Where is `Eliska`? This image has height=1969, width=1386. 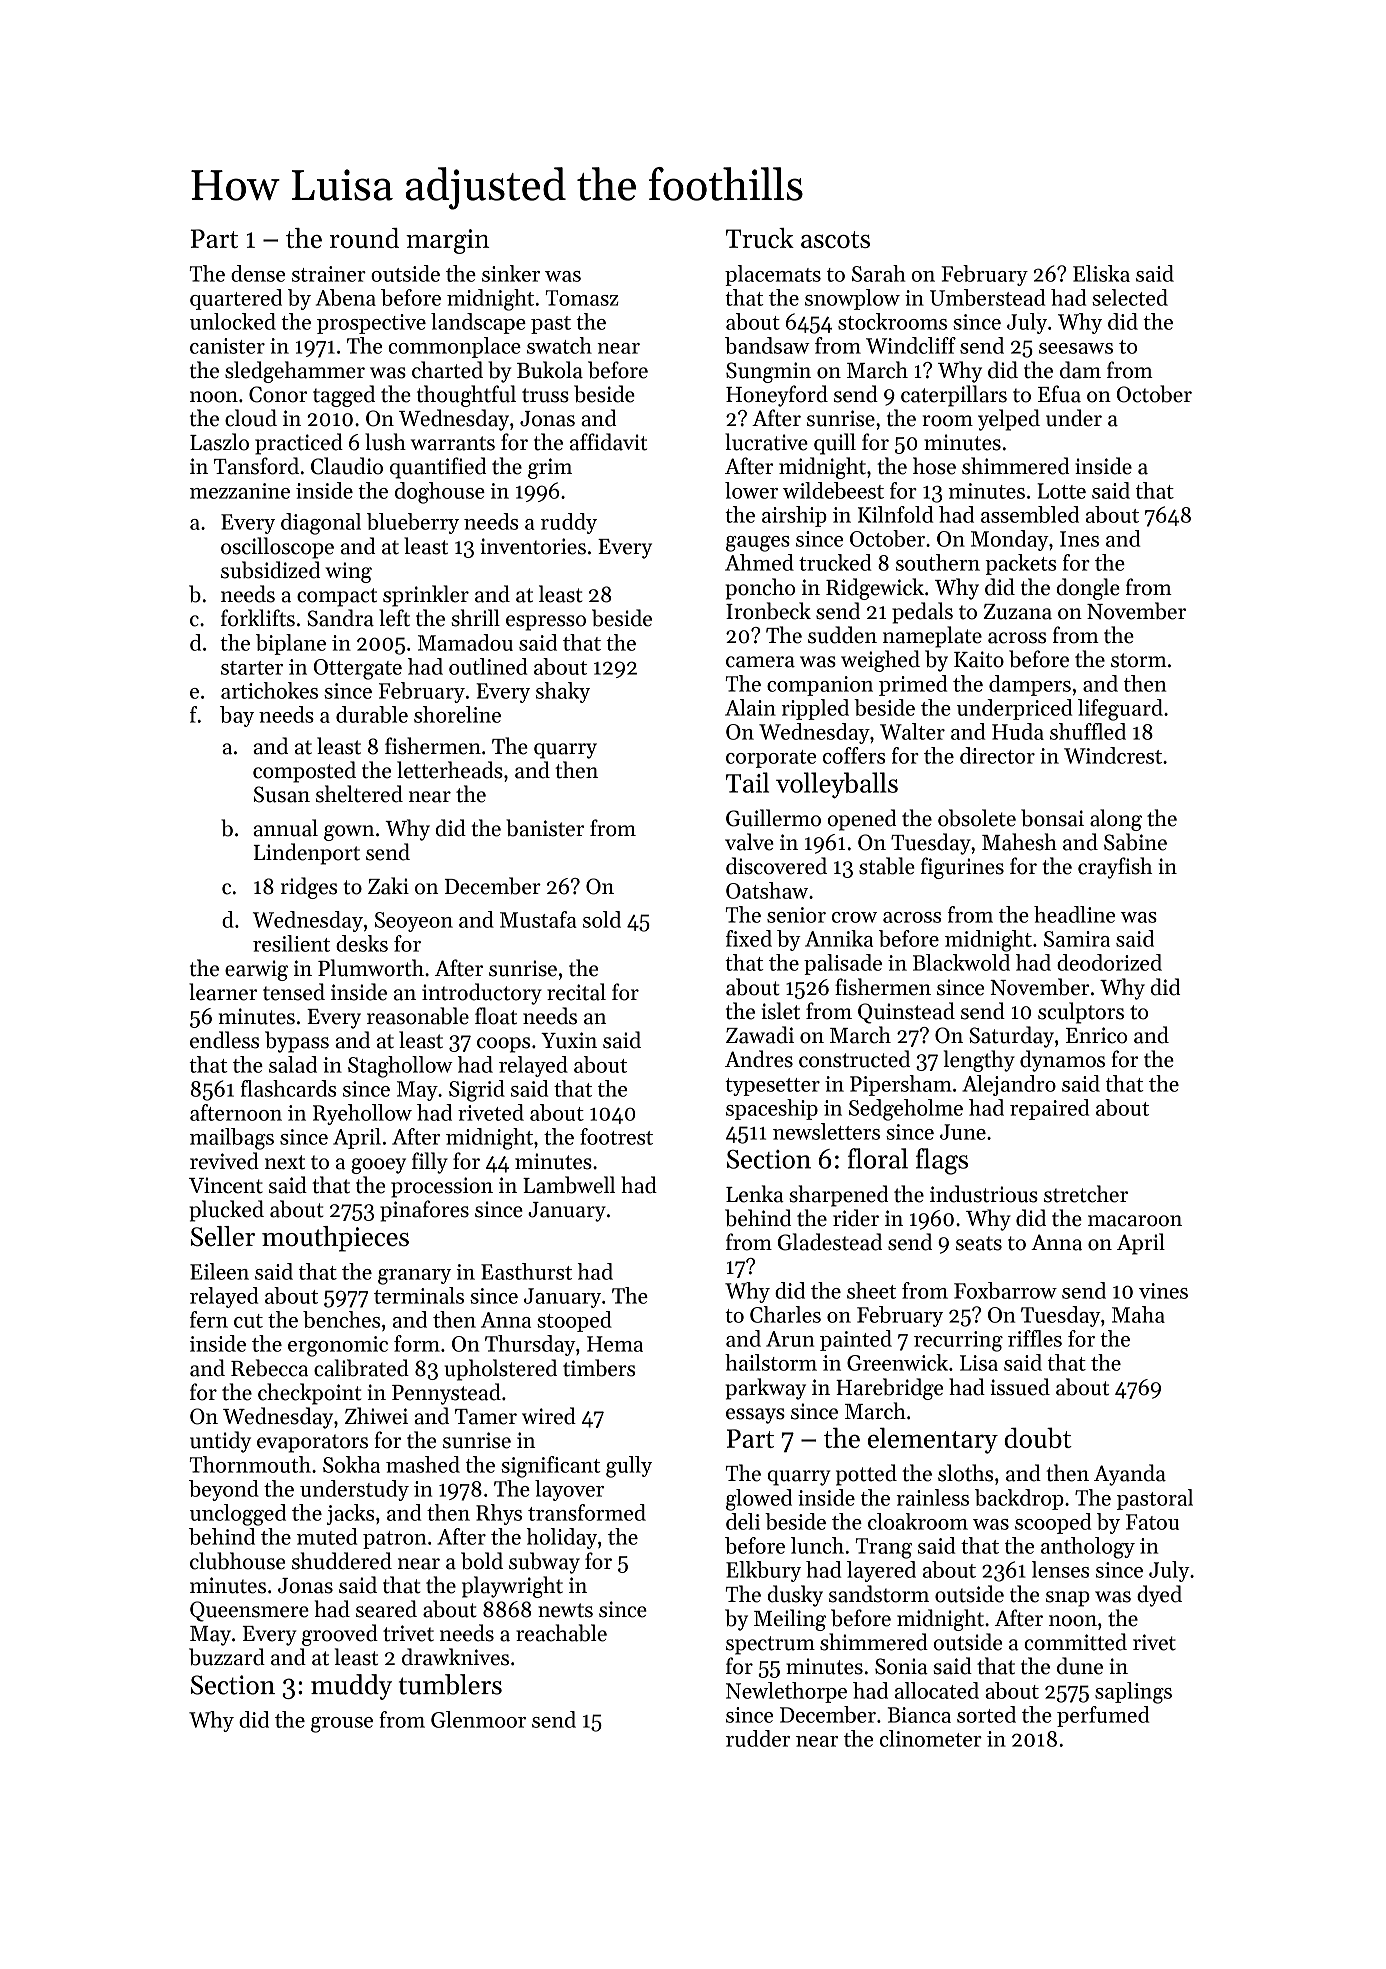 Eliska is located at coordinates (1101, 273).
